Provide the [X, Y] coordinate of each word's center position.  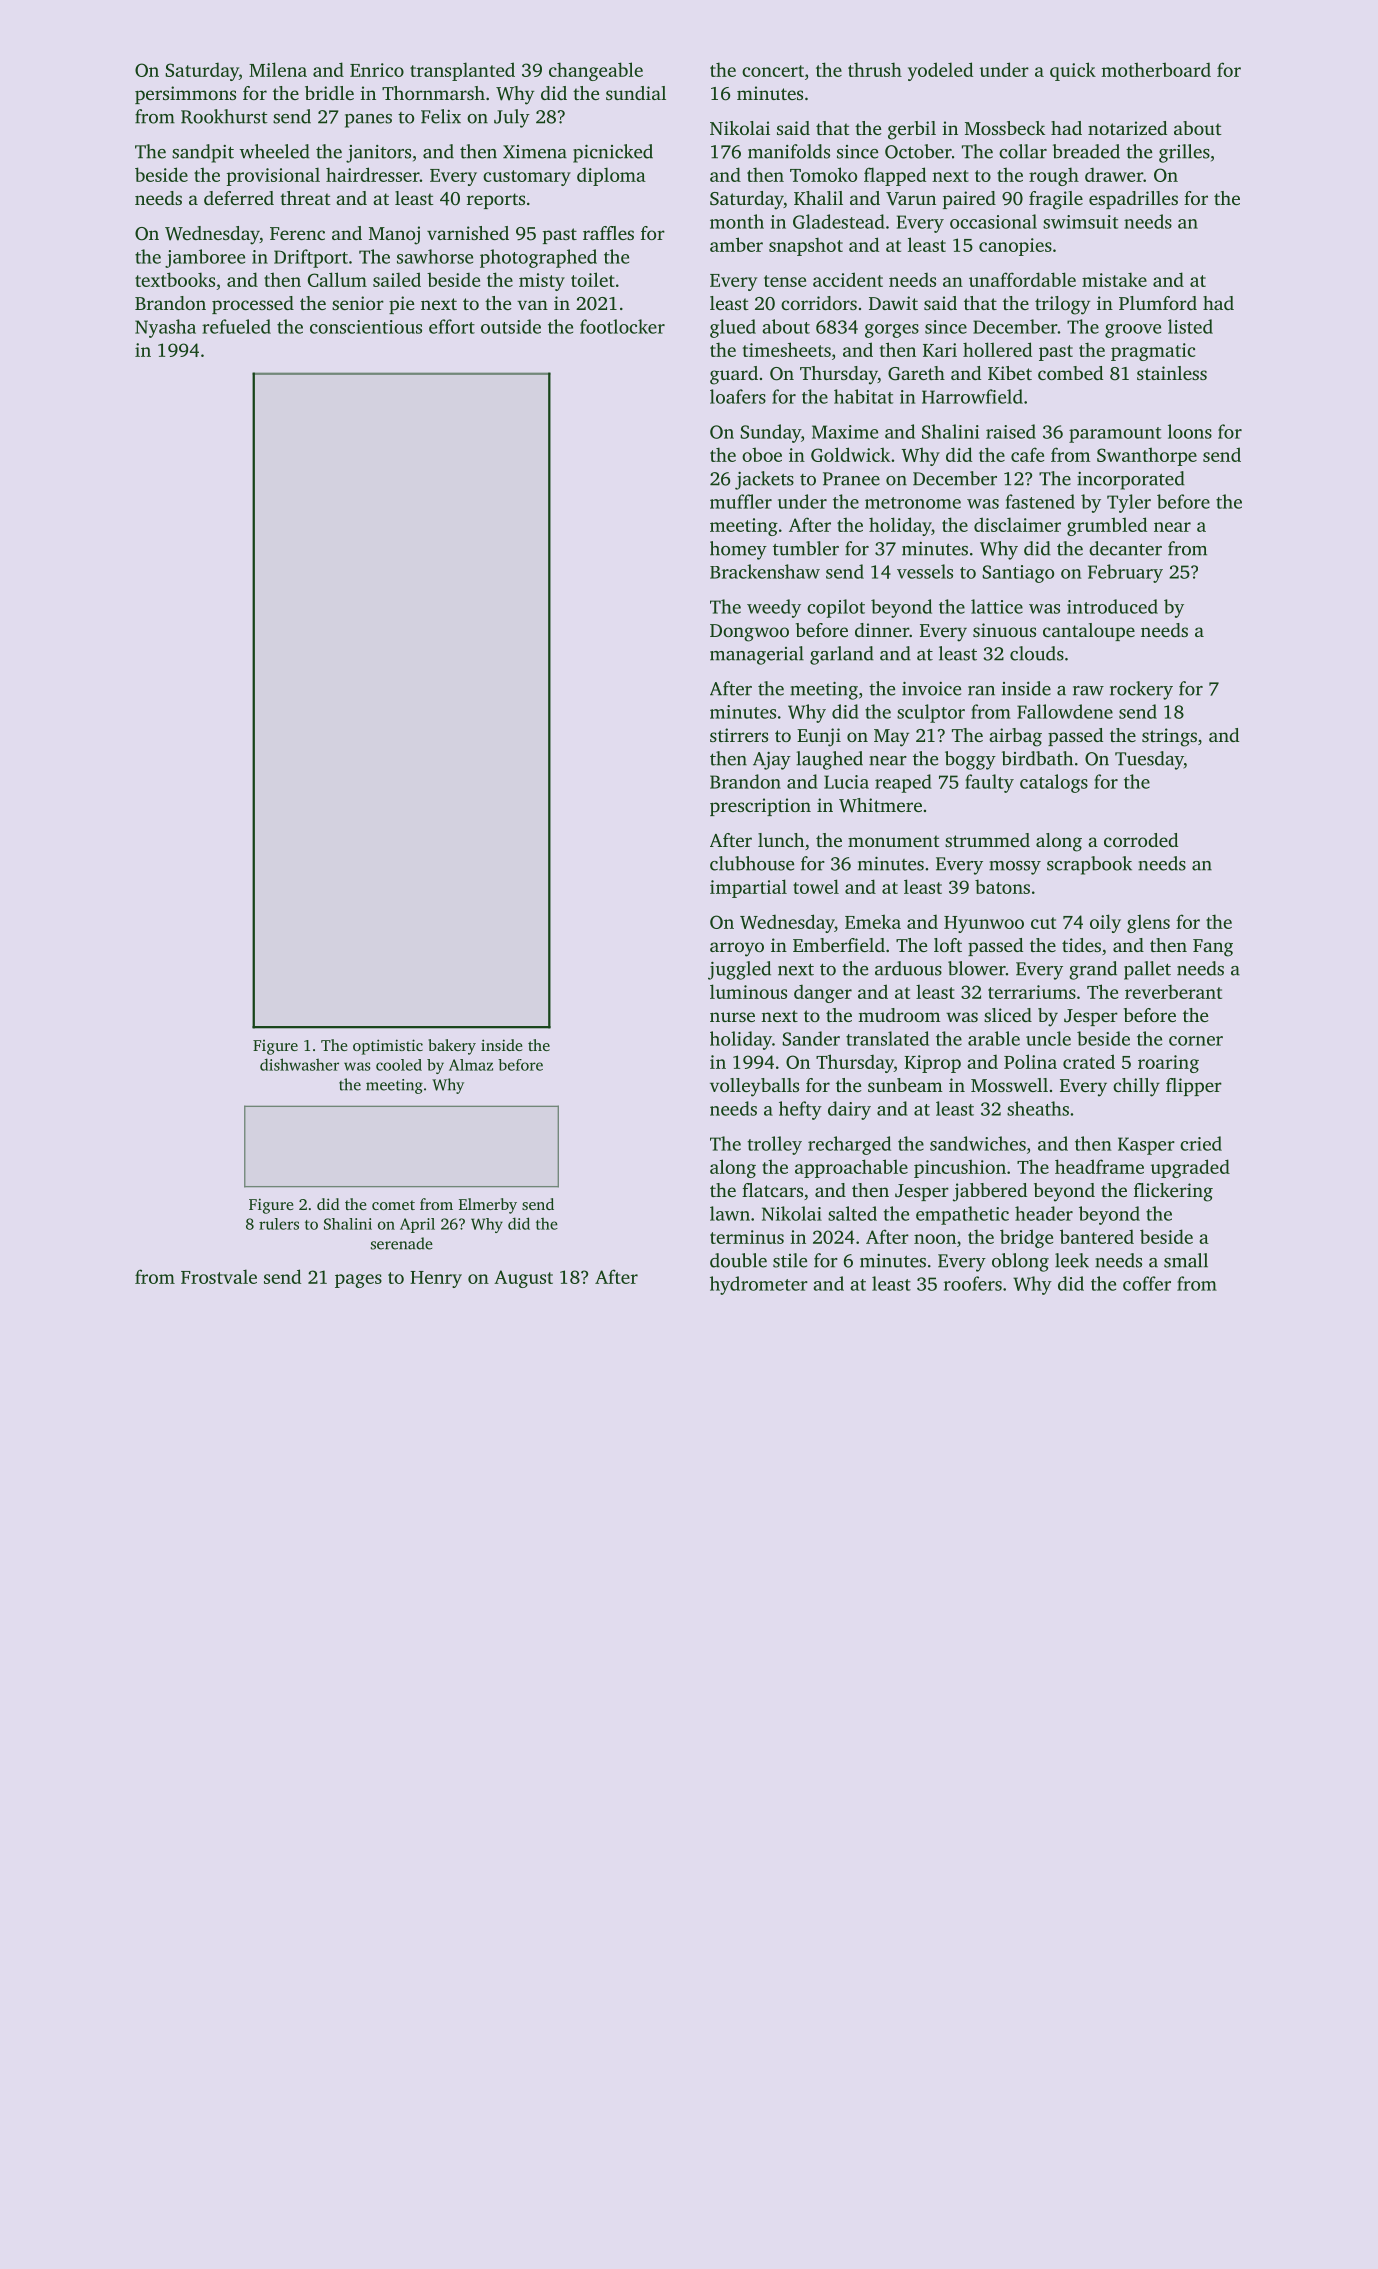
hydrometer [759, 1285]
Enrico [377, 70]
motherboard [1156, 69]
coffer [1147, 1283]
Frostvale [219, 1276]
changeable [596, 71]
